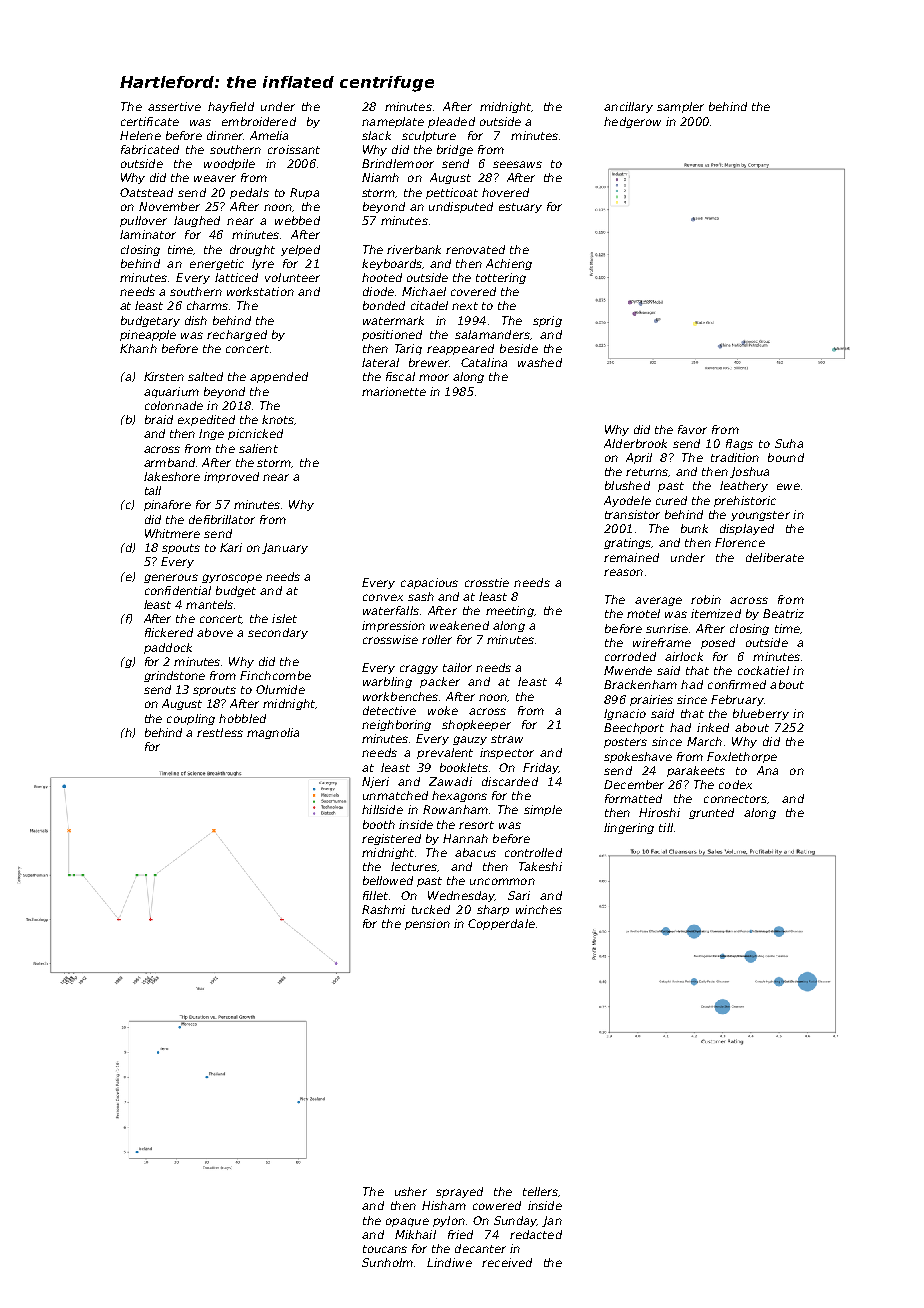 Image resolution: width=924 pixels, height=1308 pixels. I want to click on abacus, so click(475, 852).
